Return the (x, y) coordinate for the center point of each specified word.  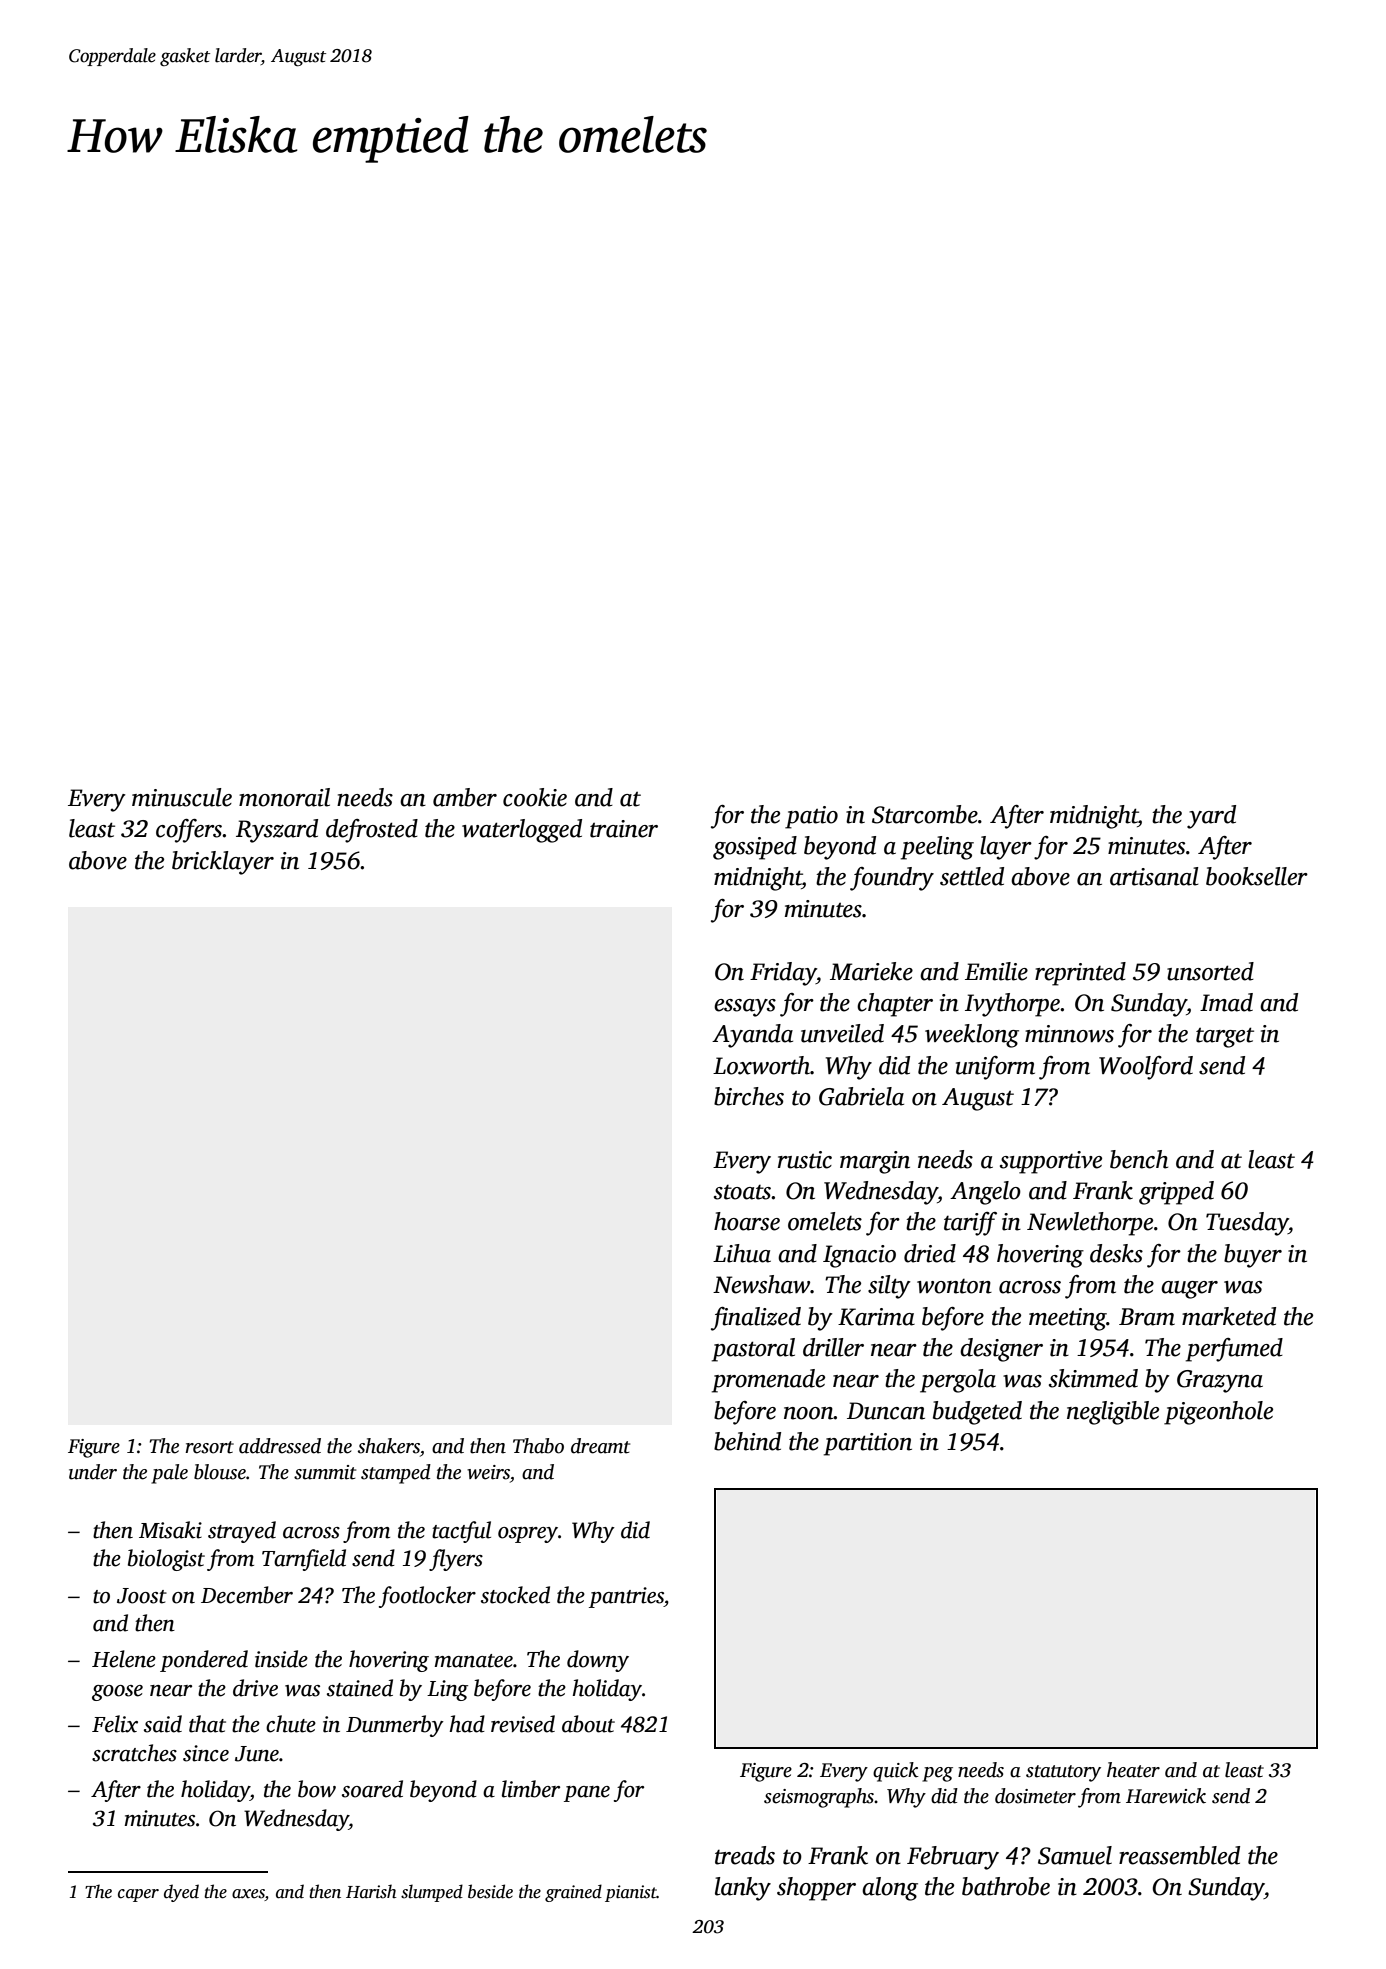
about (588, 1724)
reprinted (1080, 974)
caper (138, 1895)
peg (937, 1774)
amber (465, 797)
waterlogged (522, 831)
